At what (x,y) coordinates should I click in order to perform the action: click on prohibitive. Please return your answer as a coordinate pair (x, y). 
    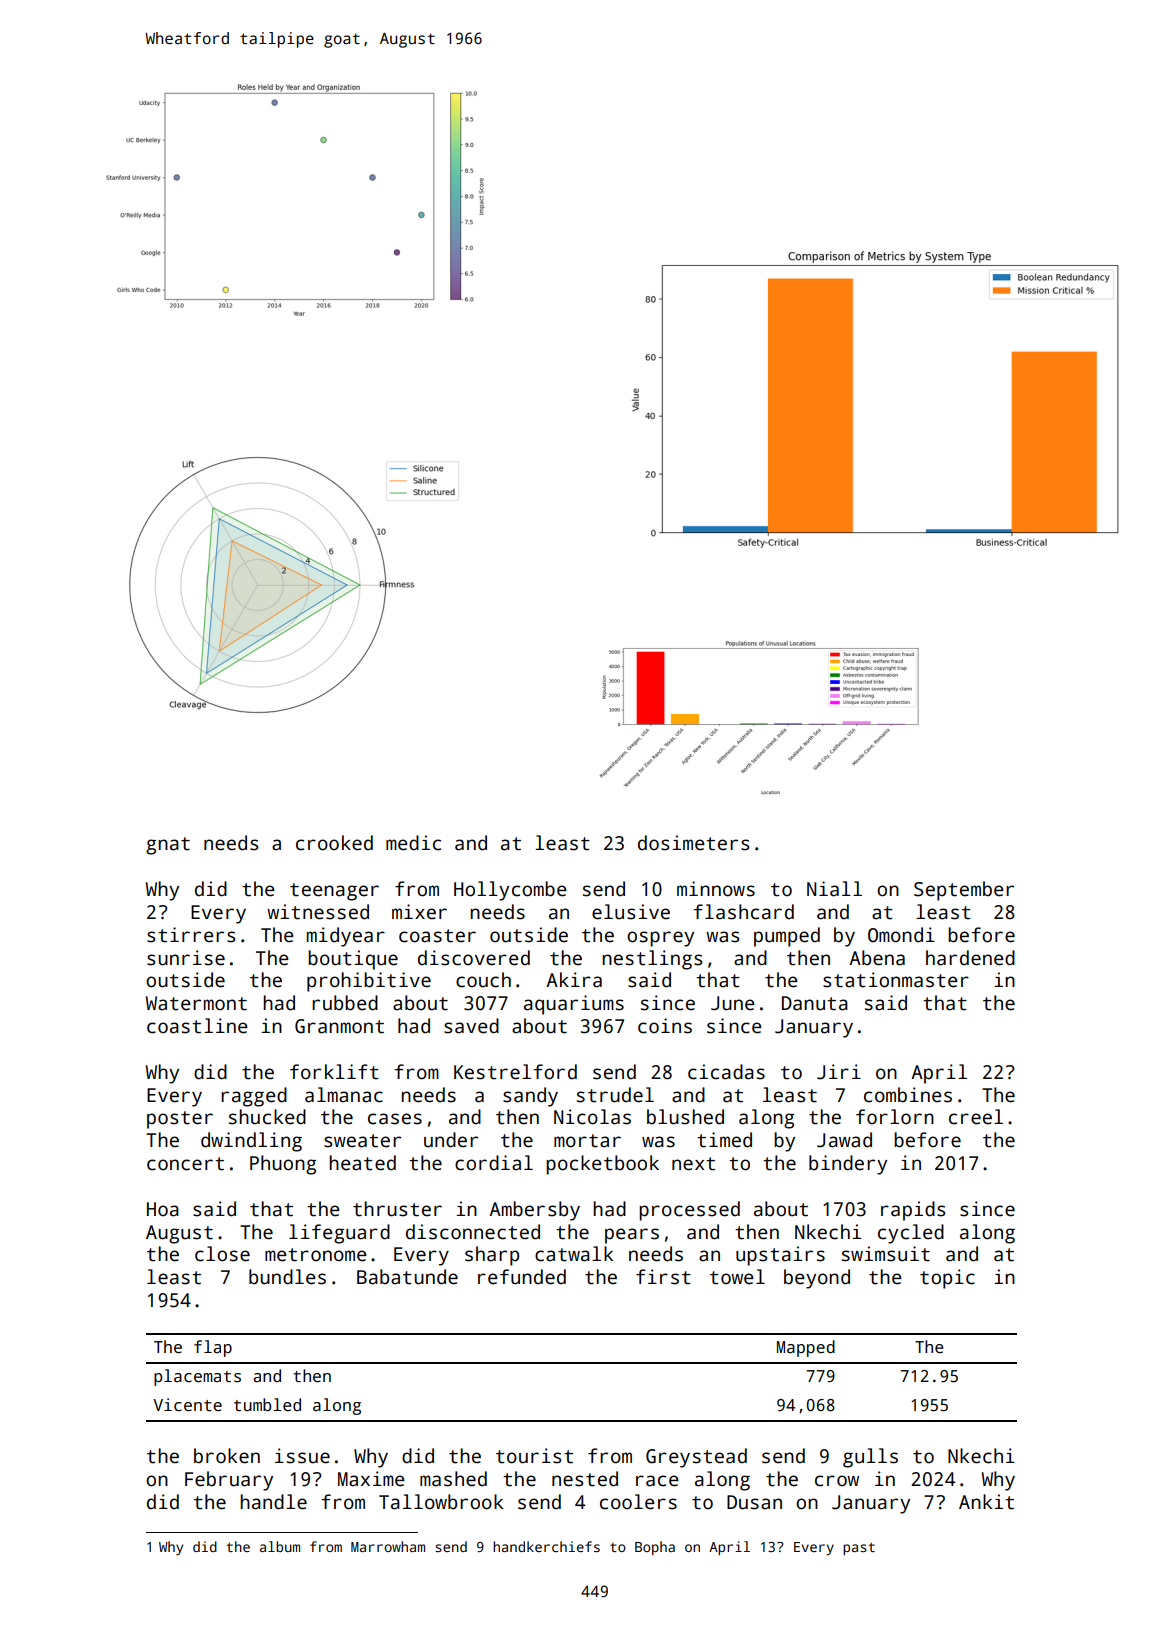
    Looking at the image, I should click on (369, 982).
